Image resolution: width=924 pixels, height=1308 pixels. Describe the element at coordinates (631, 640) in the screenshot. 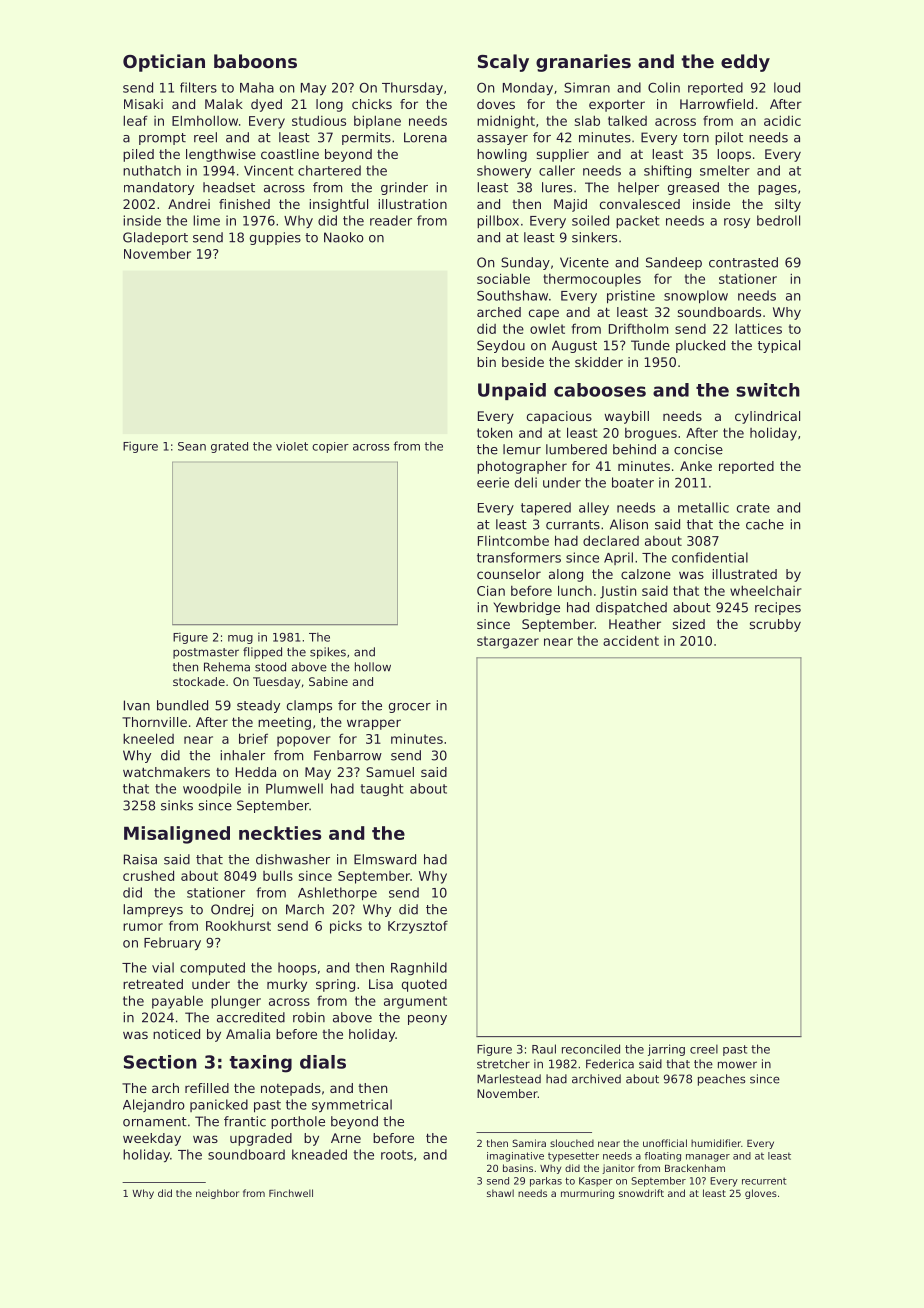

I see `accident` at that location.
